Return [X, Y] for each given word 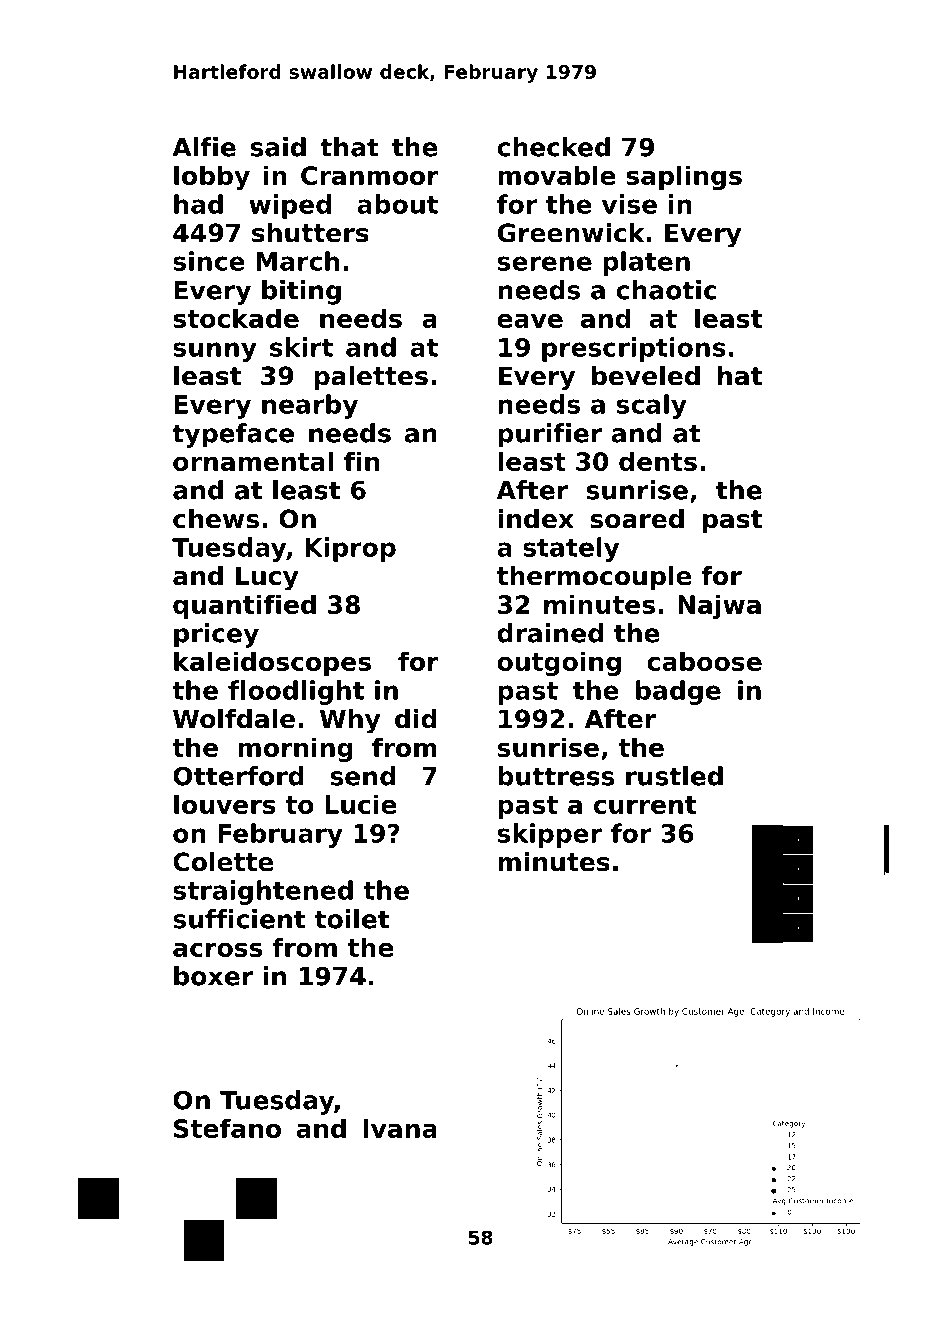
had [198, 204]
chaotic [666, 290]
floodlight [296, 692]
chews [216, 519]
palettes [371, 378]
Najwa [719, 606]
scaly [652, 406]
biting [301, 292]
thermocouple [594, 578]
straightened [263, 892]
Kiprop [350, 549]
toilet [352, 919]
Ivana [400, 1128]
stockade [236, 318]
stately [571, 549]
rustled [674, 776]
